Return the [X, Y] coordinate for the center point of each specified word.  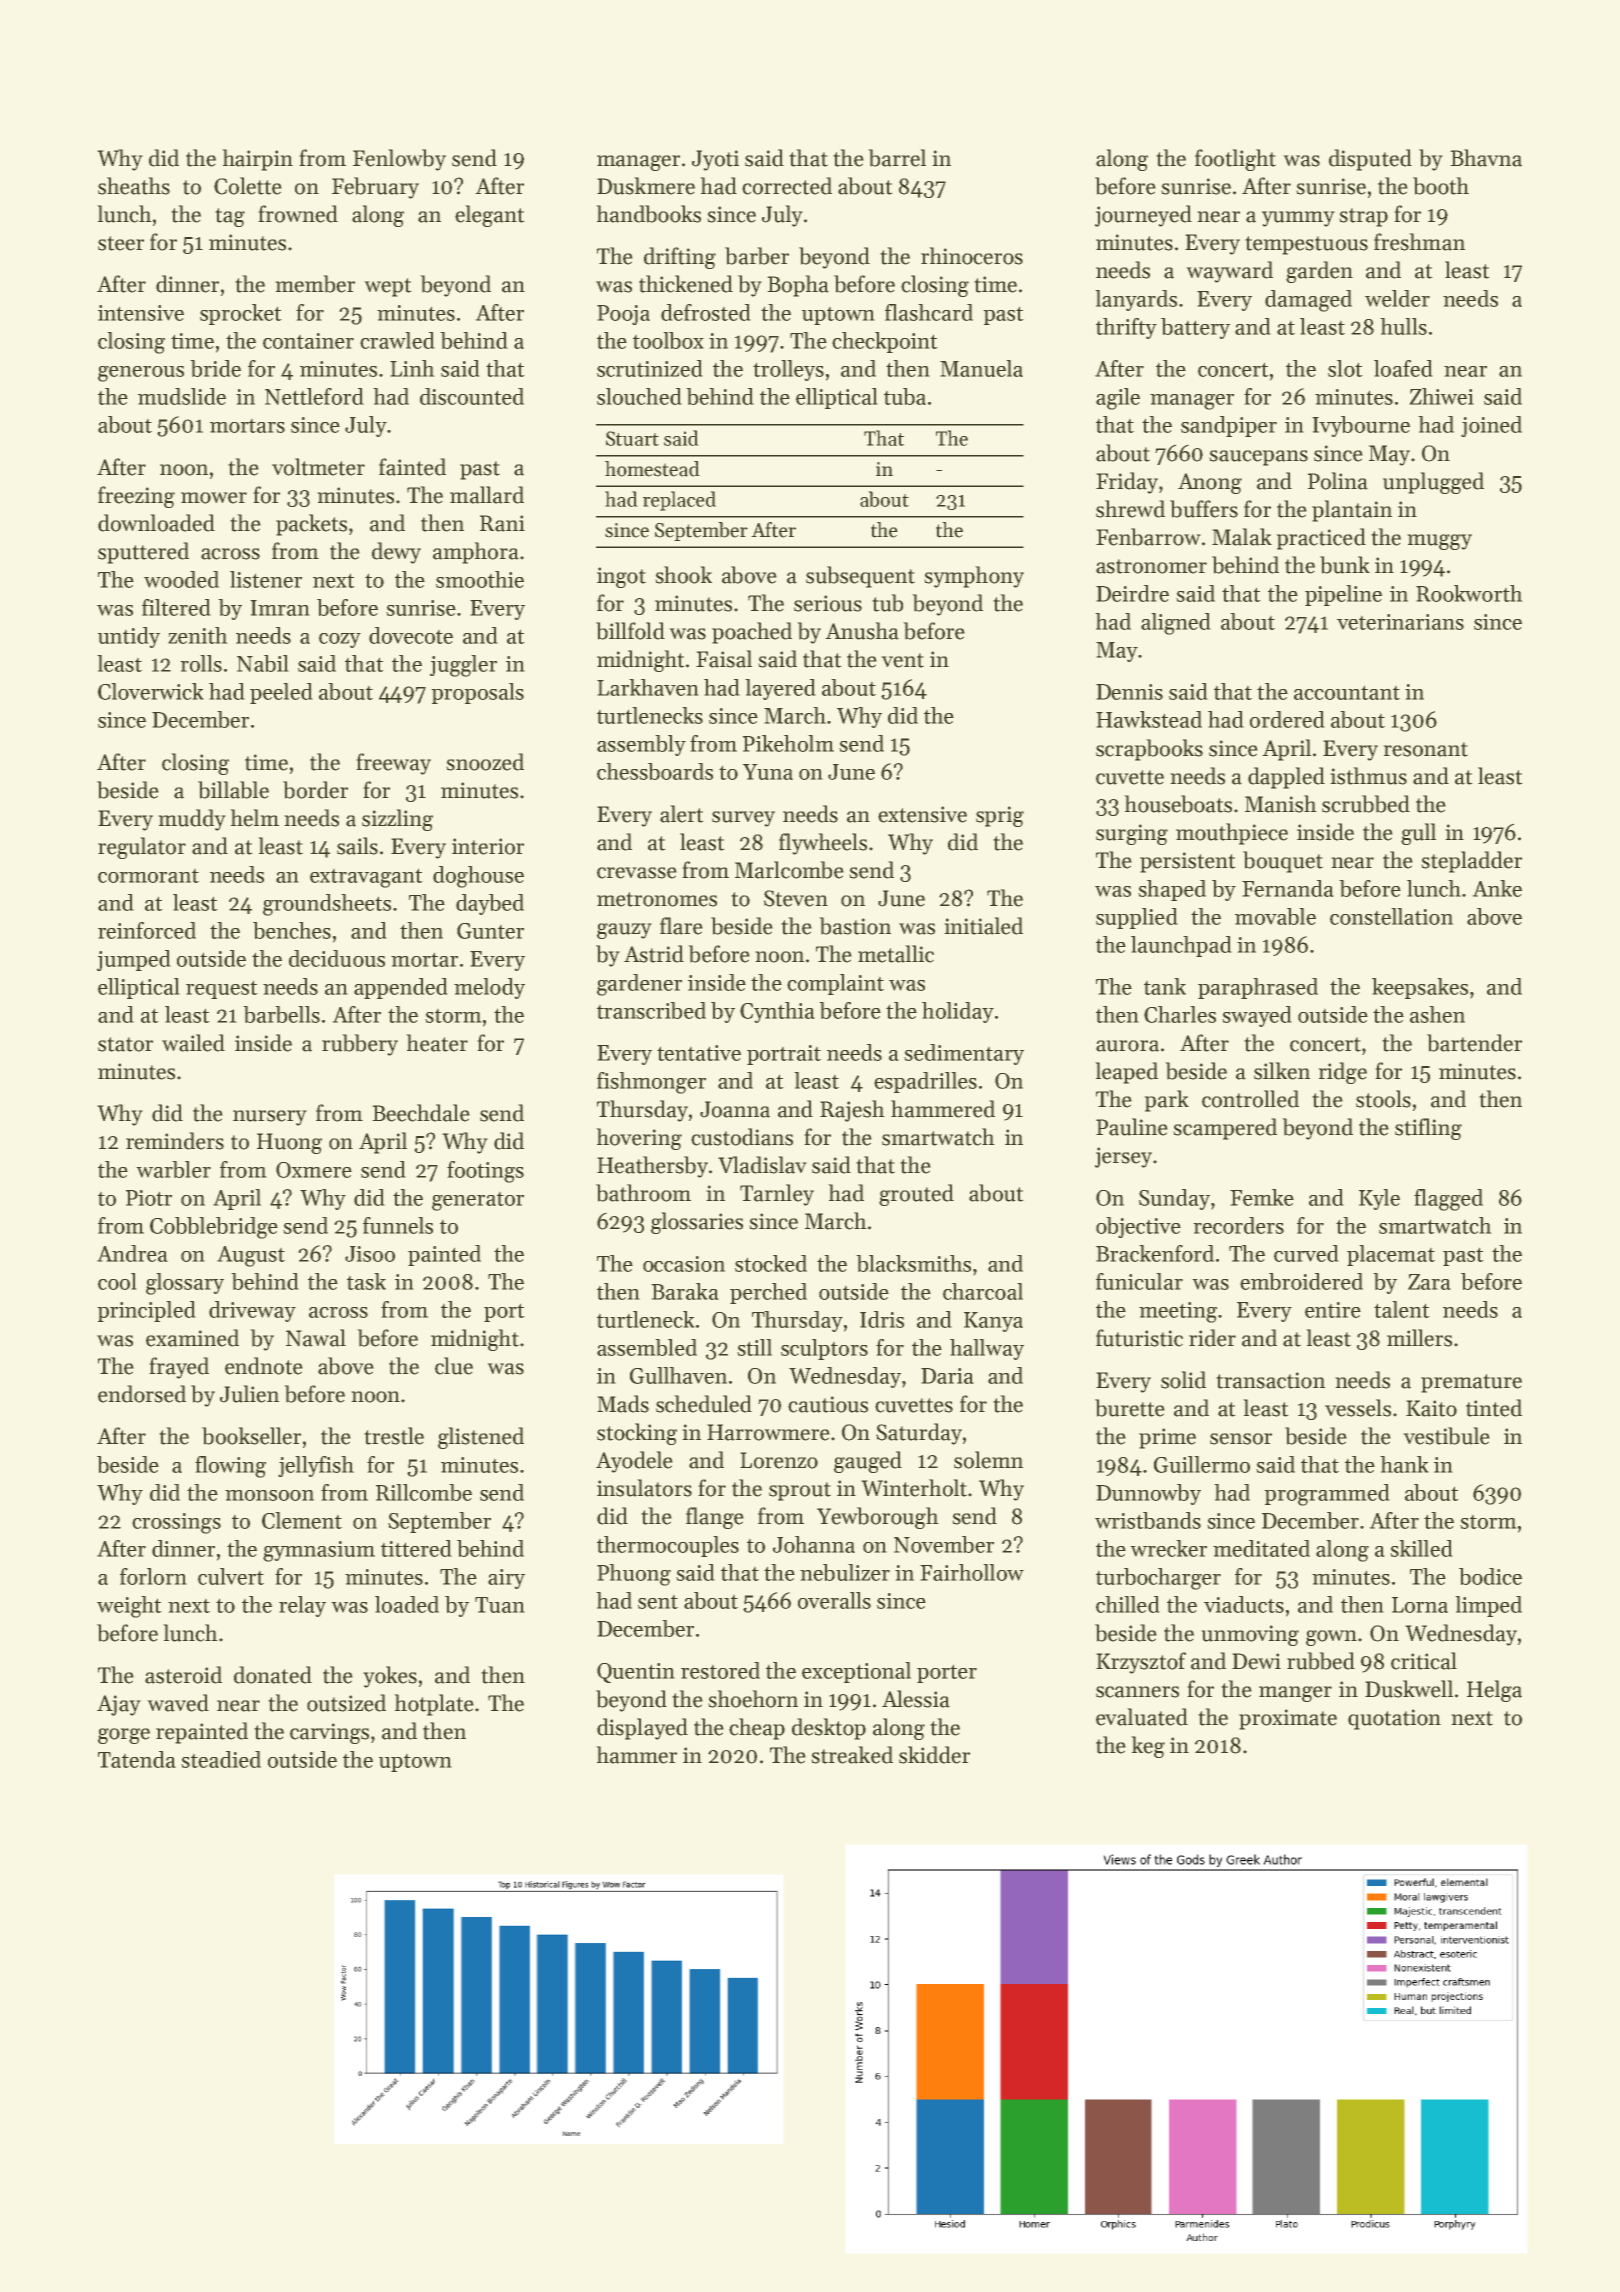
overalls [834, 1600]
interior [488, 846]
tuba [905, 396]
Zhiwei [1441, 396]
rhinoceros [972, 256]
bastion [855, 926]
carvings [329, 1733]
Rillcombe [424, 1492]
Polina [1338, 481]
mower [214, 498]
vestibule [1446, 1436]
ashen [1437, 1014]
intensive [141, 313]
